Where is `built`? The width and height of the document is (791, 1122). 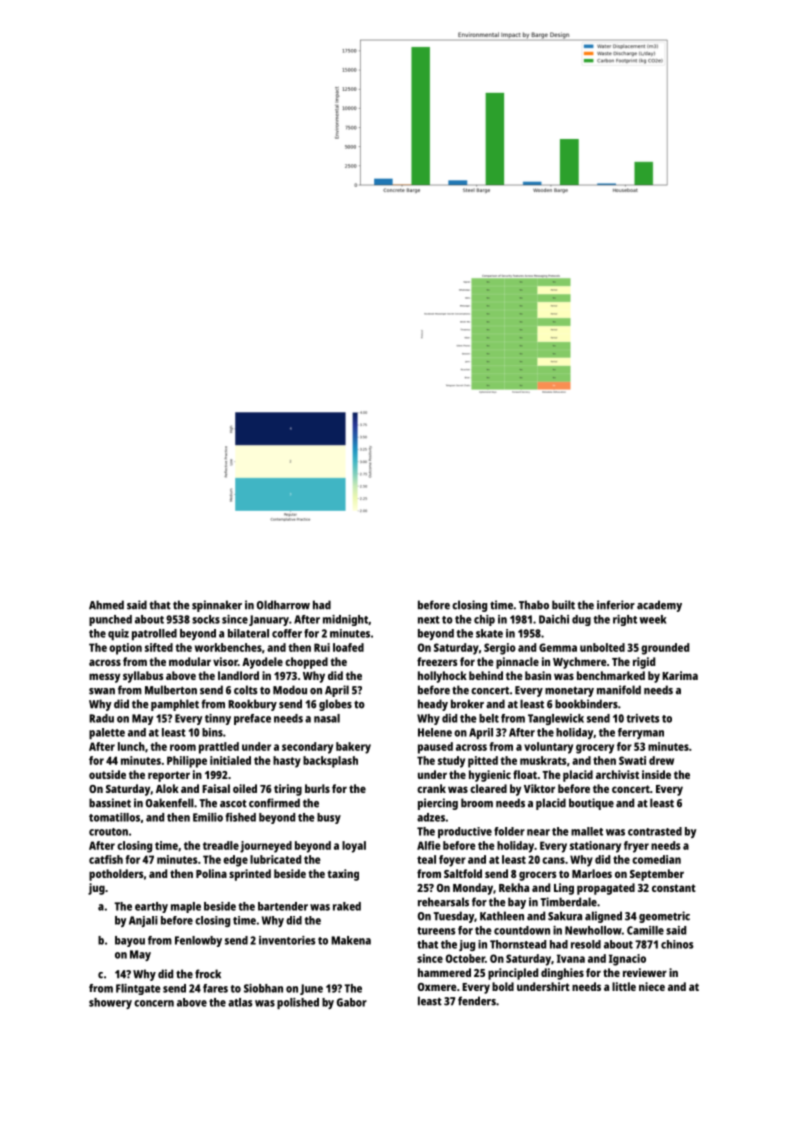
built is located at coordinates (563, 605).
